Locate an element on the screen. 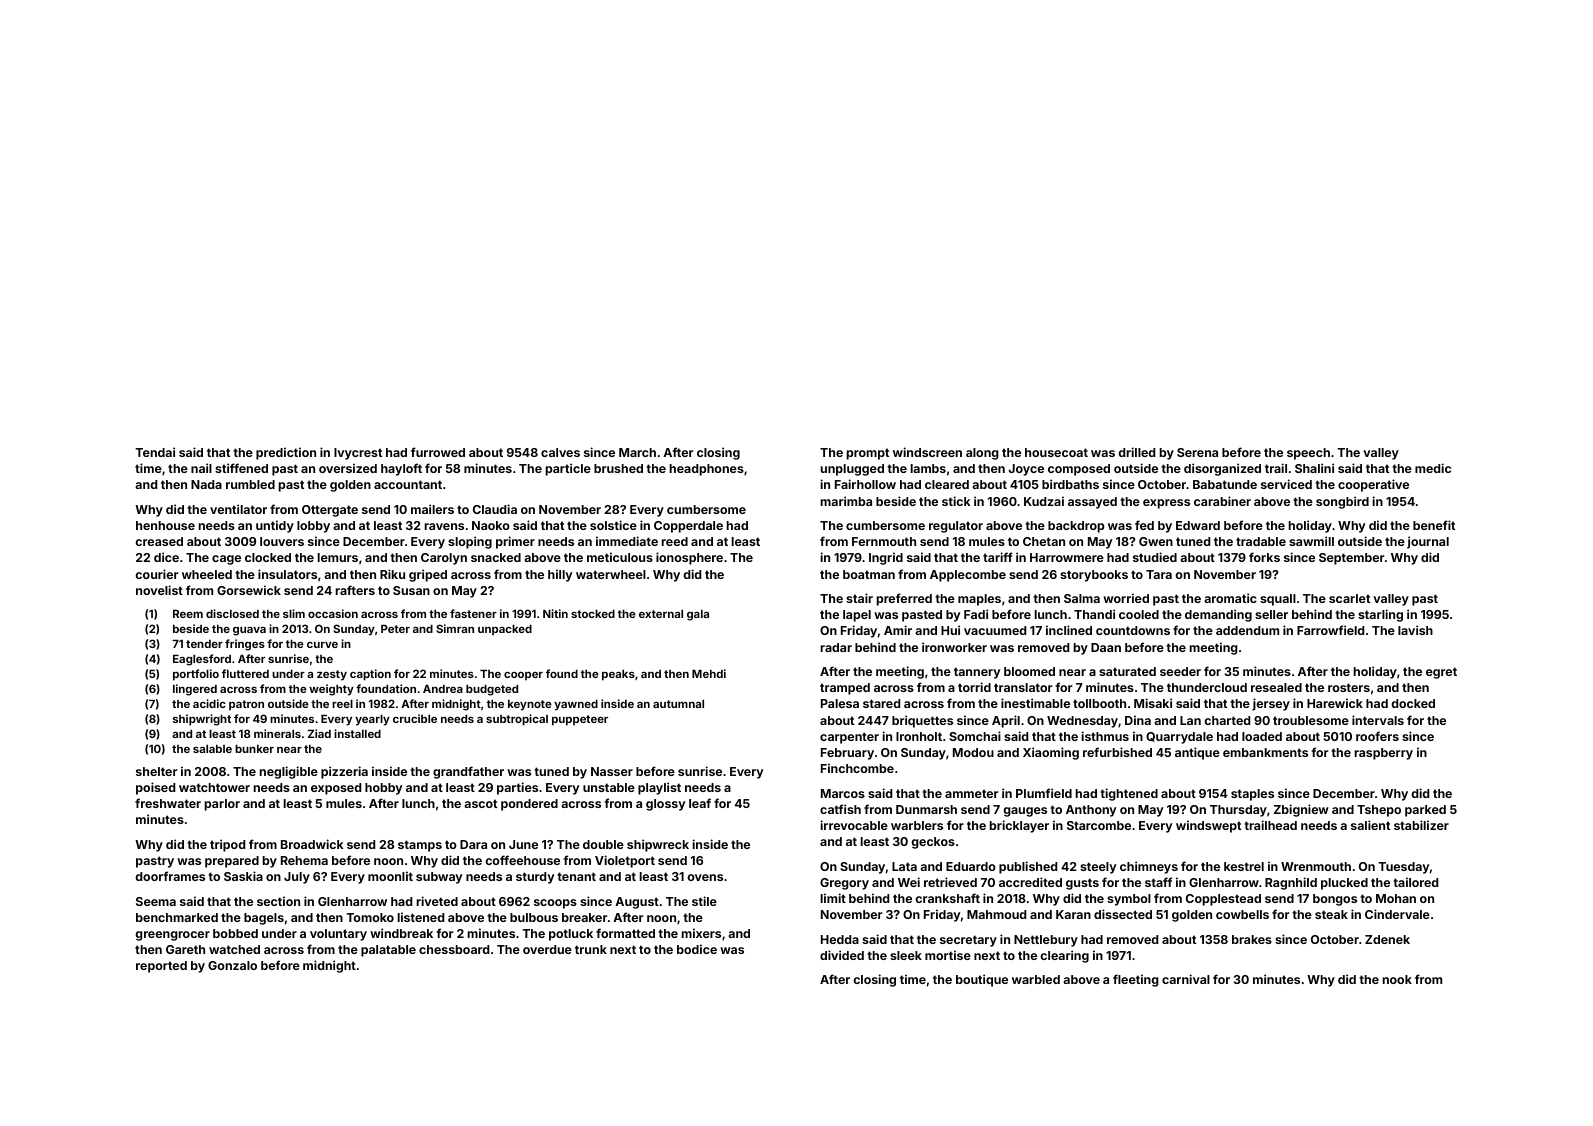 The image size is (1593, 1126). refurbished is located at coordinates (1117, 752).
